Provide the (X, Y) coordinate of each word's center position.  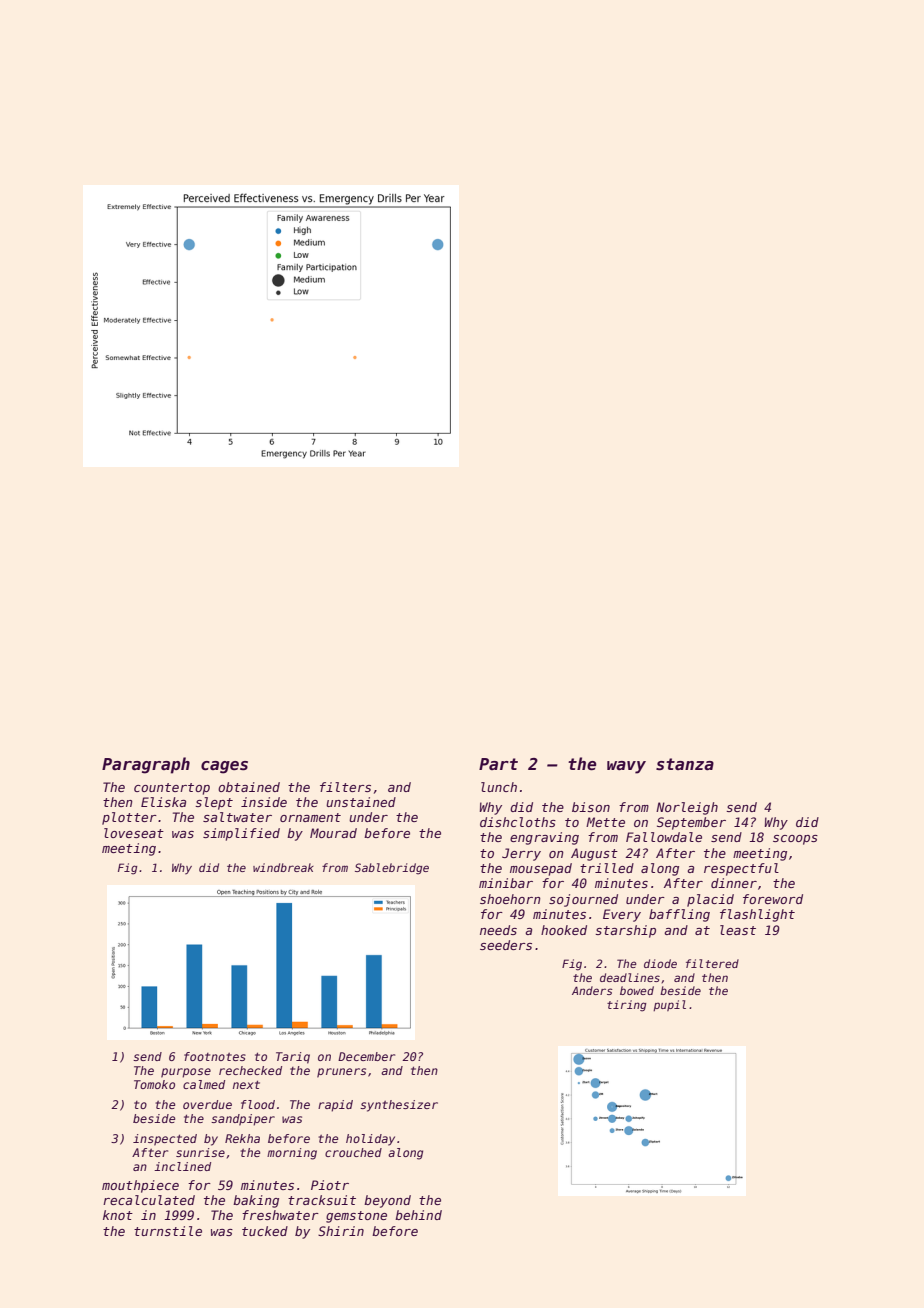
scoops (795, 840)
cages (224, 767)
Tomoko (154, 1084)
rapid (335, 1106)
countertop (172, 789)
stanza (685, 764)
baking (256, 1201)
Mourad (333, 833)
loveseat (134, 833)
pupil (669, 1005)
